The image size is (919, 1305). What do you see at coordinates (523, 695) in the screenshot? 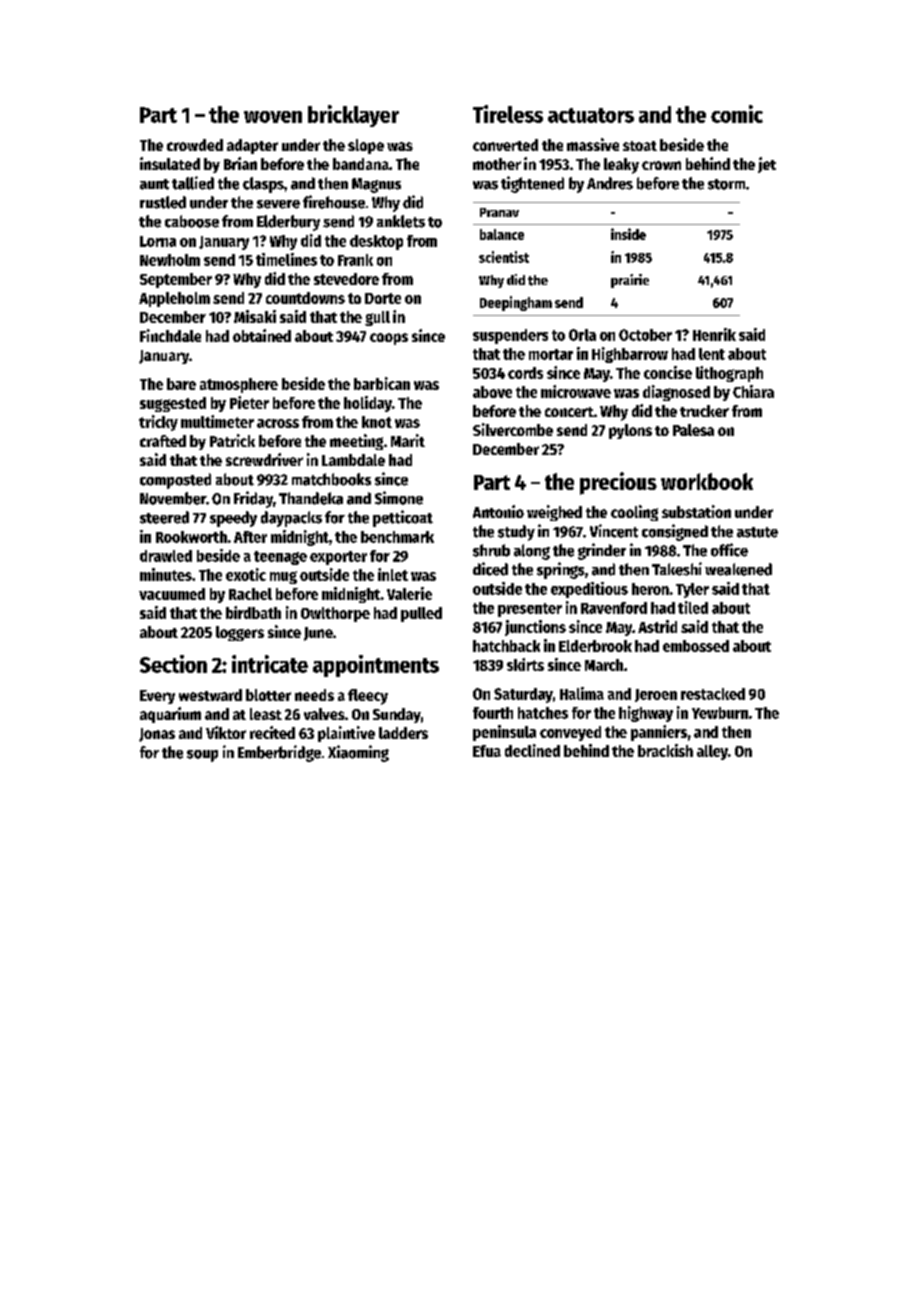
I see `Saturday` at bounding box center [523, 695].
